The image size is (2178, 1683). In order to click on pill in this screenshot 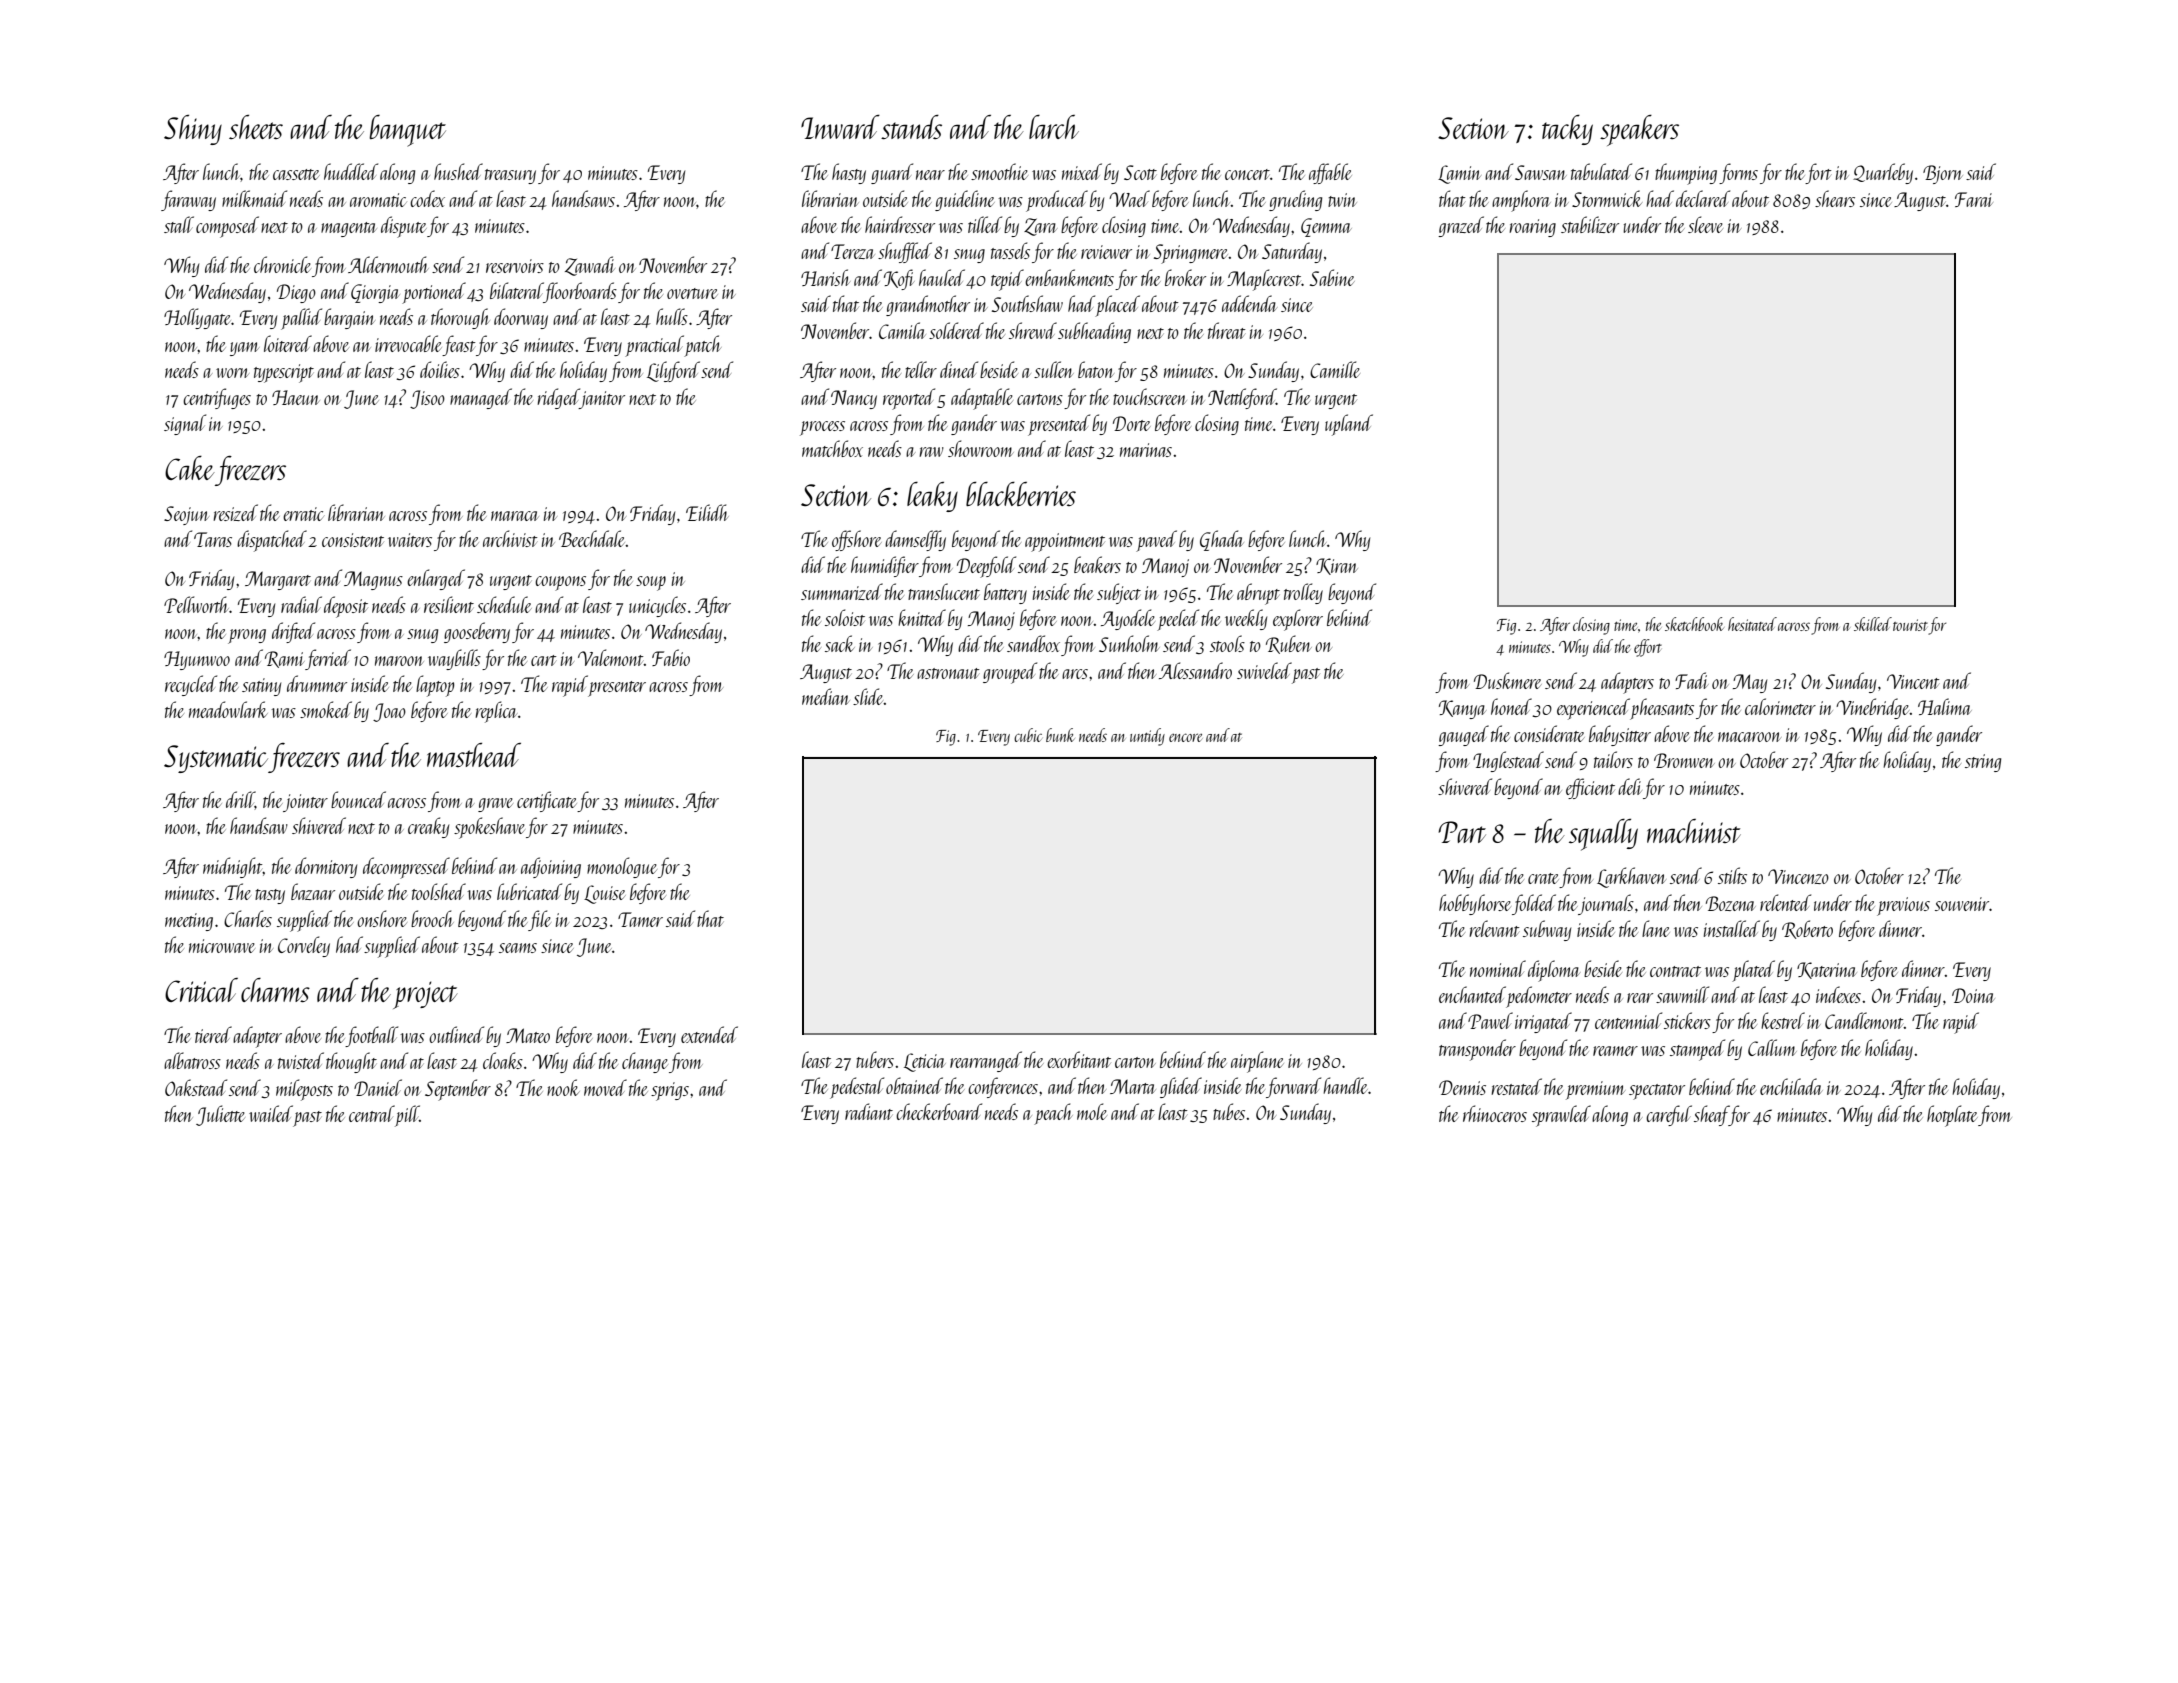, I will do `click(407, 1116)`.
